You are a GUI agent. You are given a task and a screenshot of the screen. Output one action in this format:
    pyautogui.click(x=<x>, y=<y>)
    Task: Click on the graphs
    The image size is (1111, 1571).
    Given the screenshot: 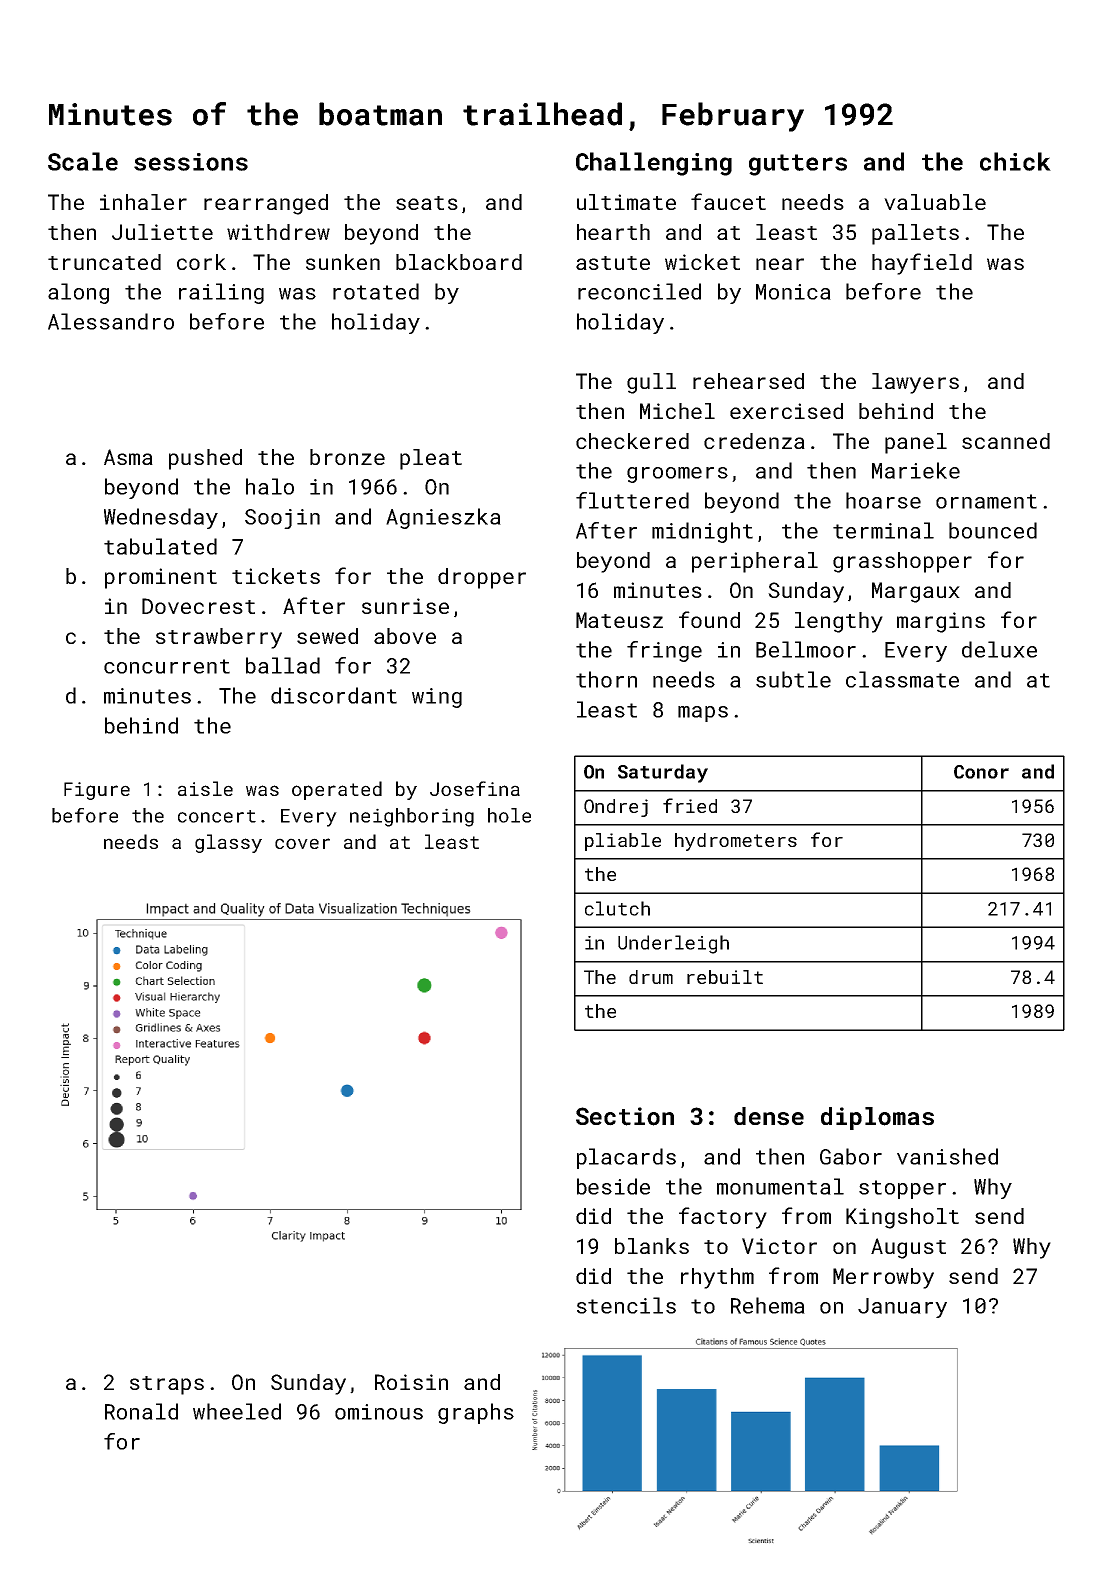 What is the action you would take?
    pyautogui.click(x=476, y=1413)
